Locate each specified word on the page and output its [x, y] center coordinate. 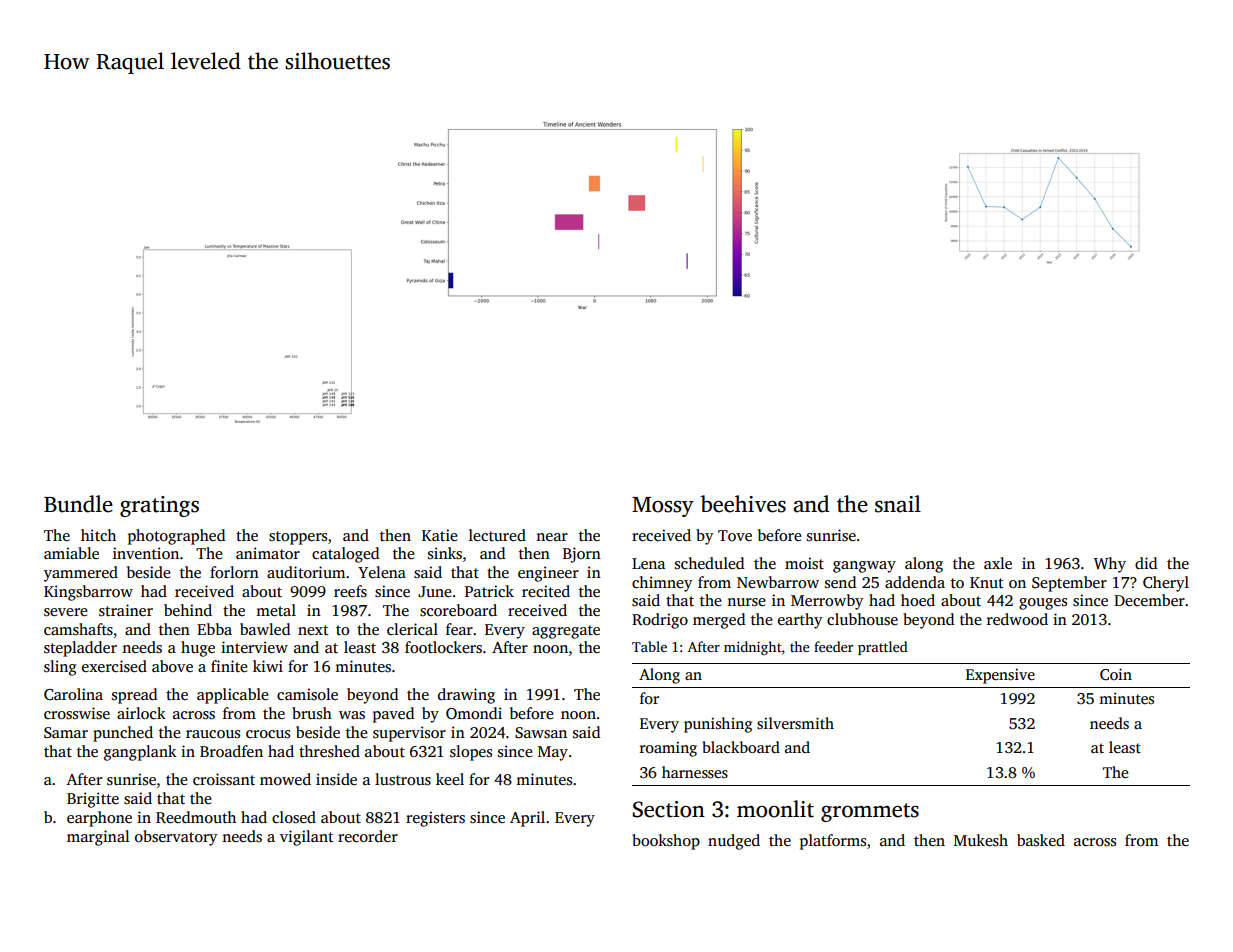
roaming [668, 749]
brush [312, 713]
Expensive [1000, 676]
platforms [833, 842]
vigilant [307, 838]
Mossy [663, 507]
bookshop [666, 842]
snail [898, 504]
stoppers [298, 538]
